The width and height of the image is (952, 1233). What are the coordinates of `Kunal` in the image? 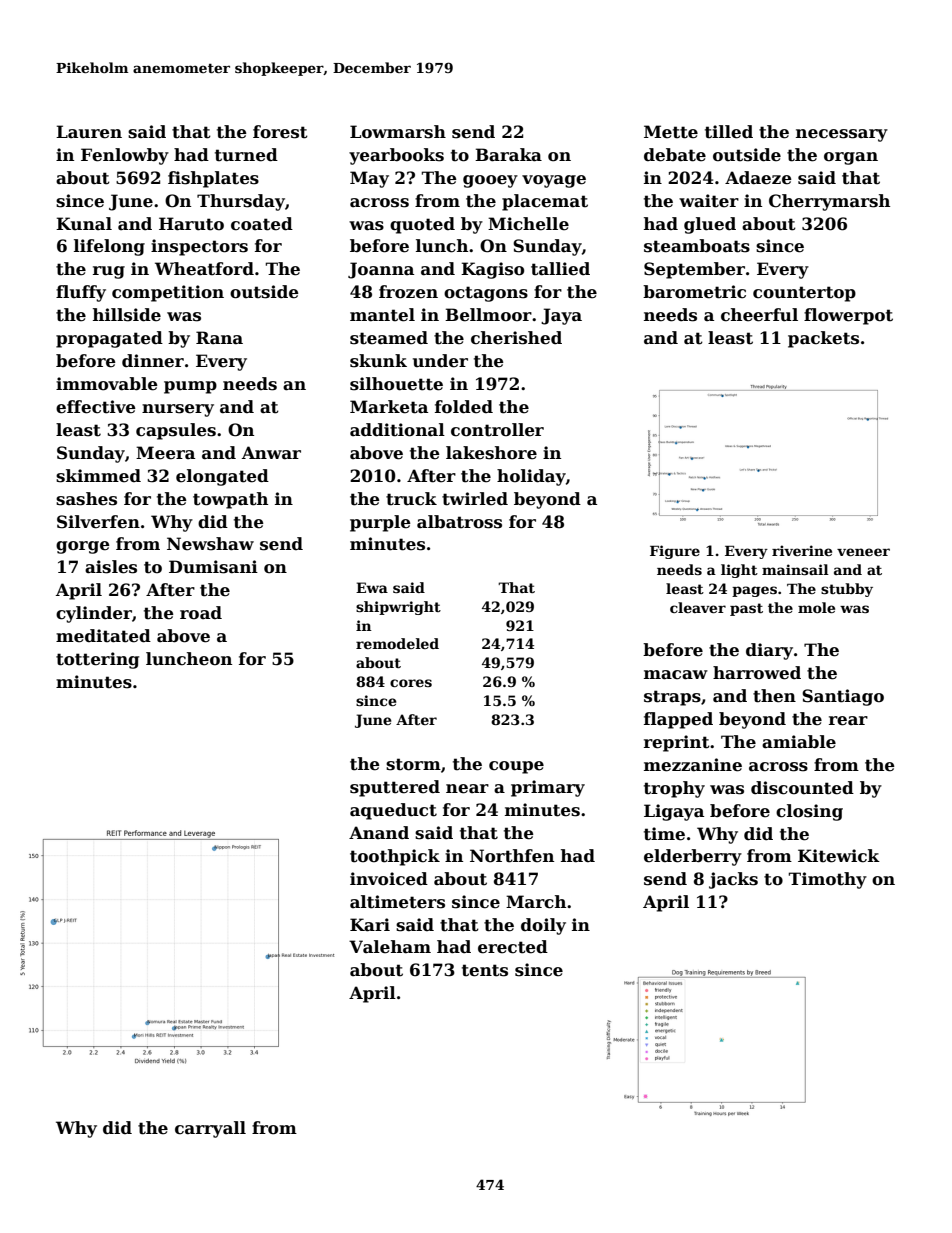 It's located at (84, 223).
